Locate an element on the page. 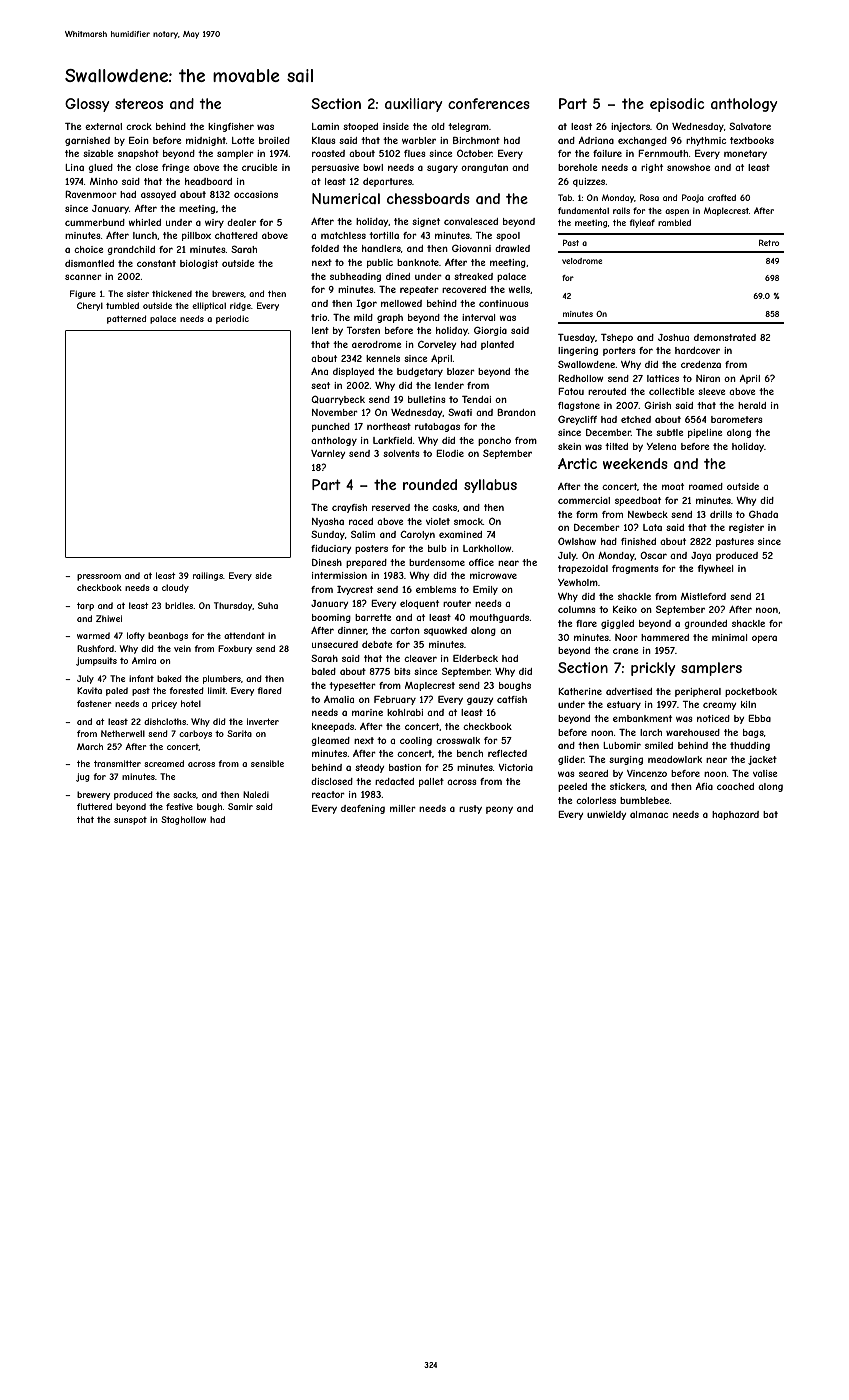  Larkfield is located at coordinates (392, 440).
